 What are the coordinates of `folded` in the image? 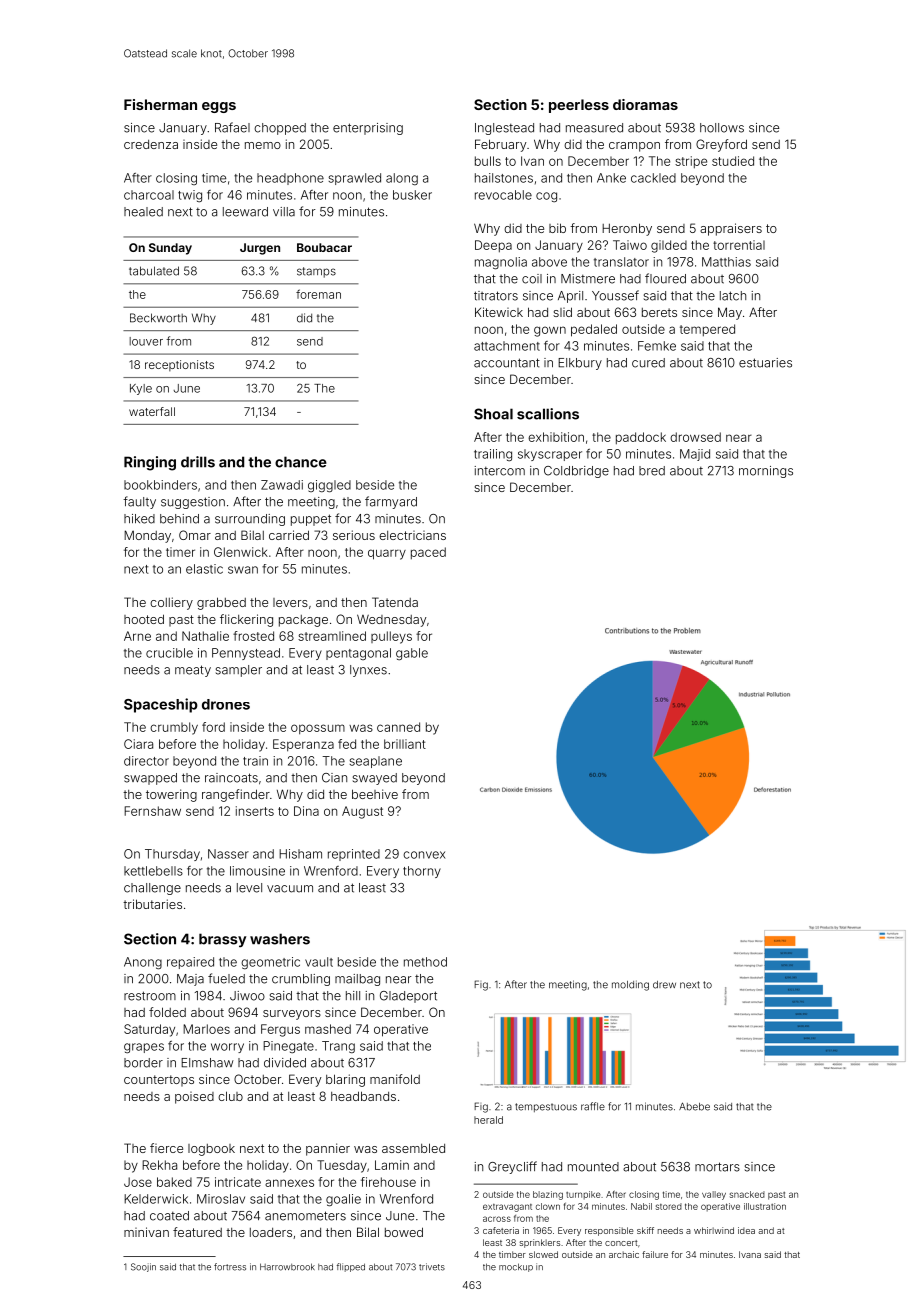 It's located at (167, 1012).
